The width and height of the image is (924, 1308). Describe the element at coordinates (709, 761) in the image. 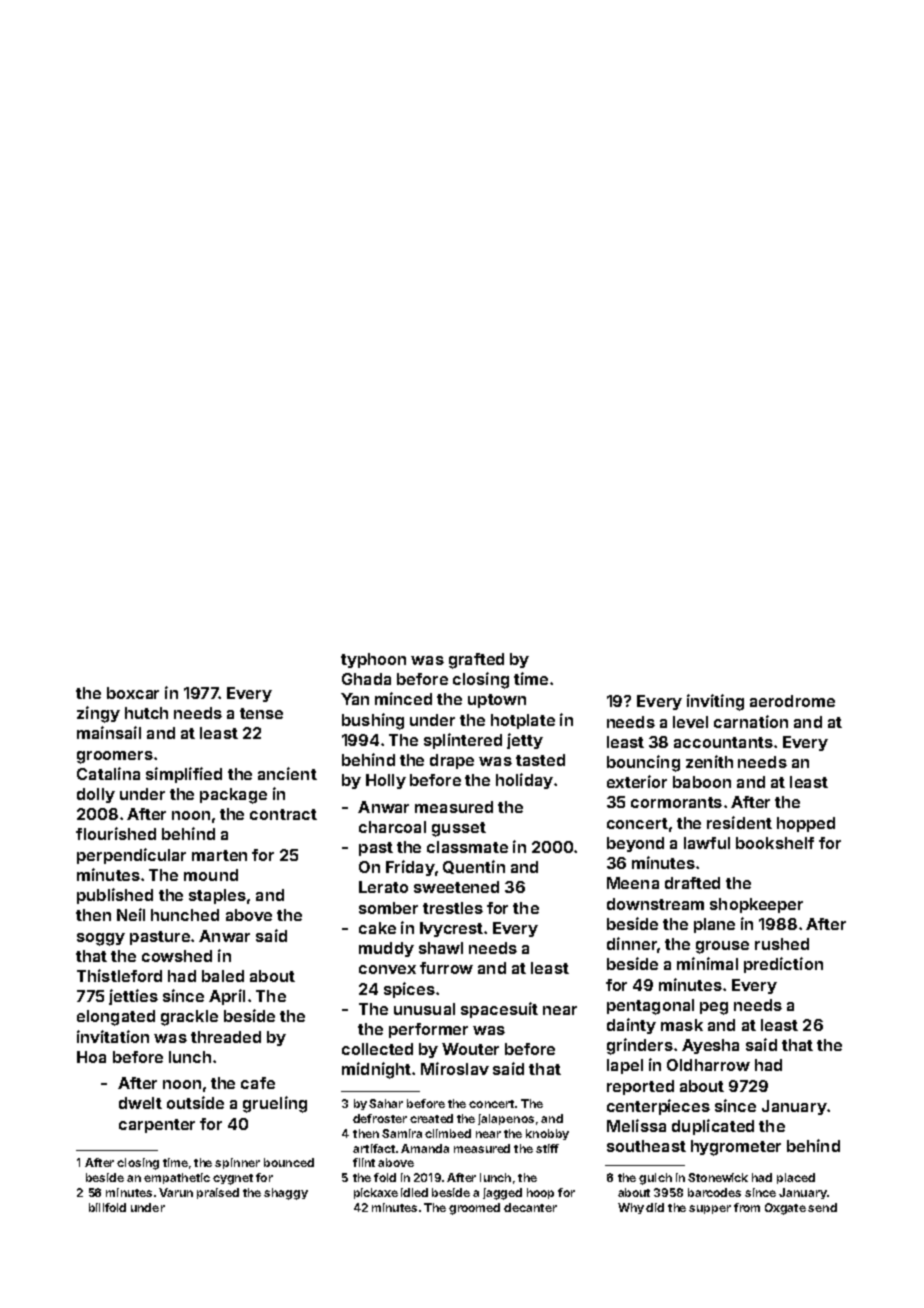

I see `zenith` at that location.
